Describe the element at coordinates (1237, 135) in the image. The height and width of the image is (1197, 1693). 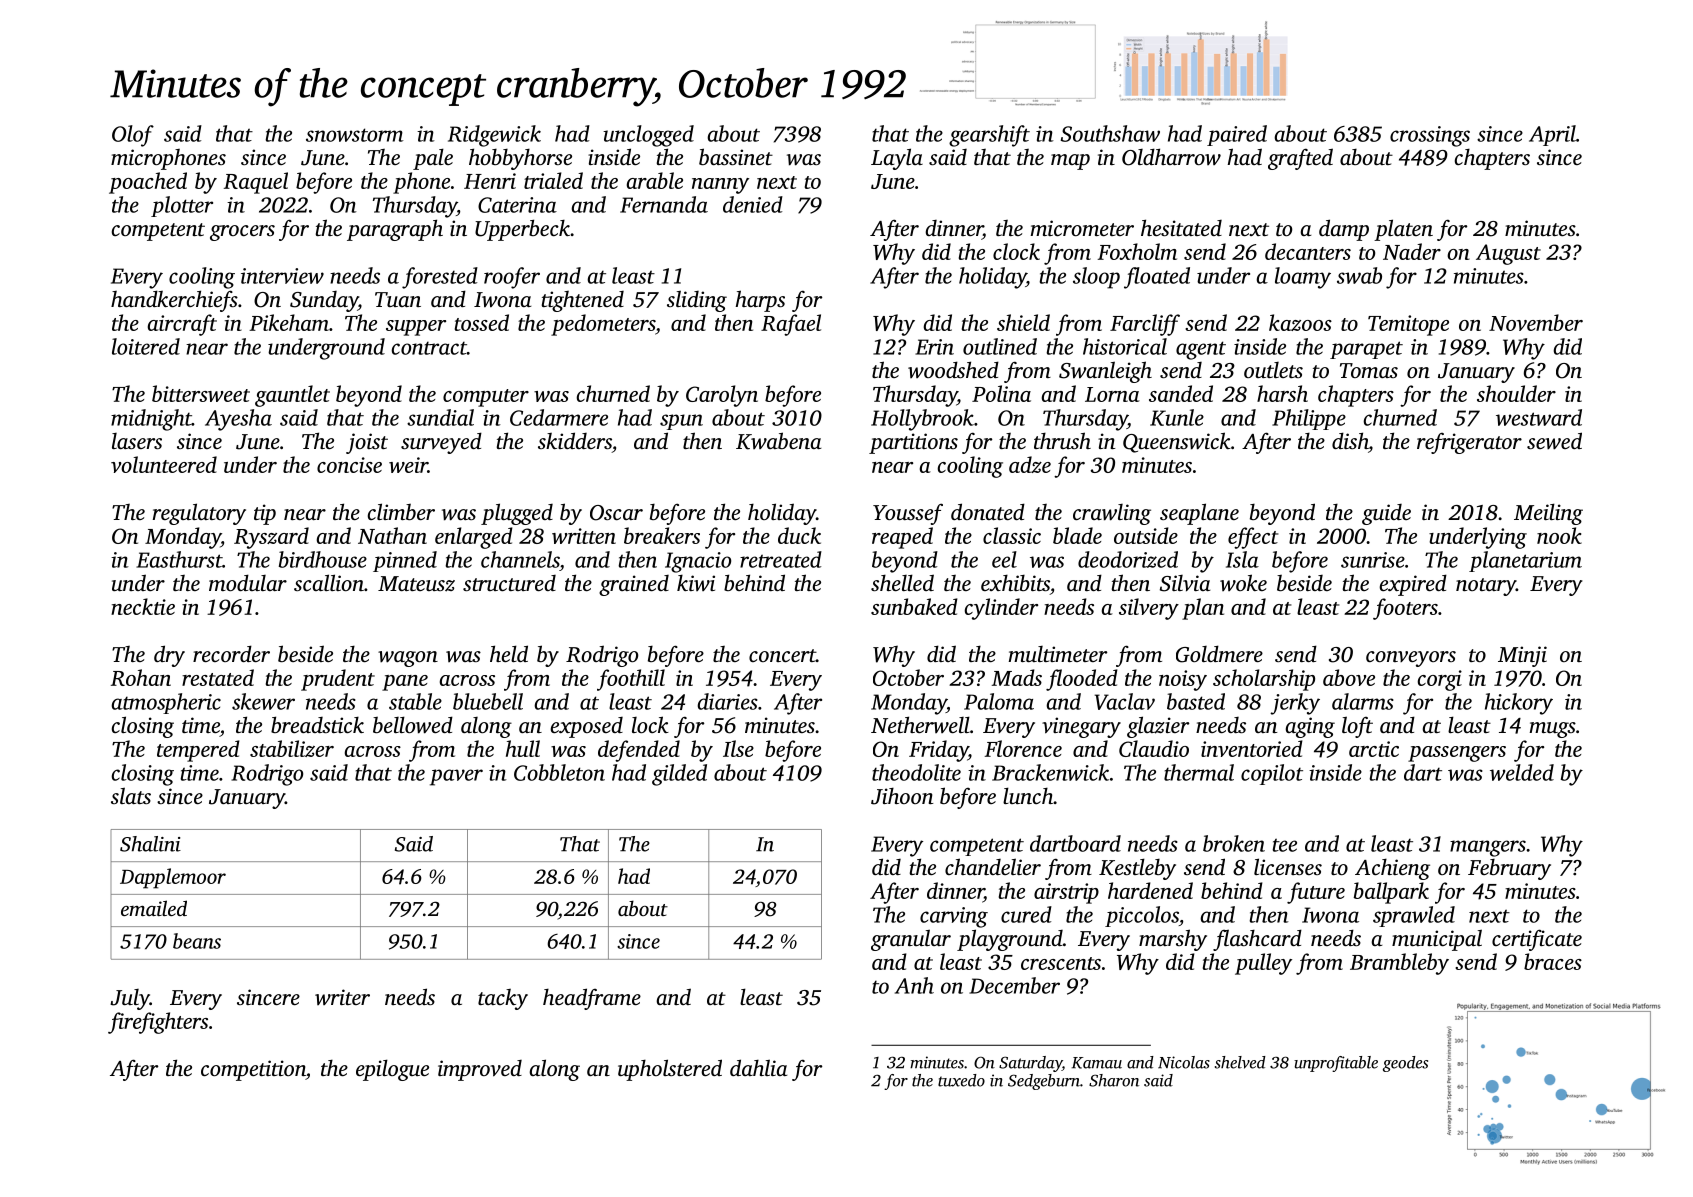
I see `paired` at that location.
